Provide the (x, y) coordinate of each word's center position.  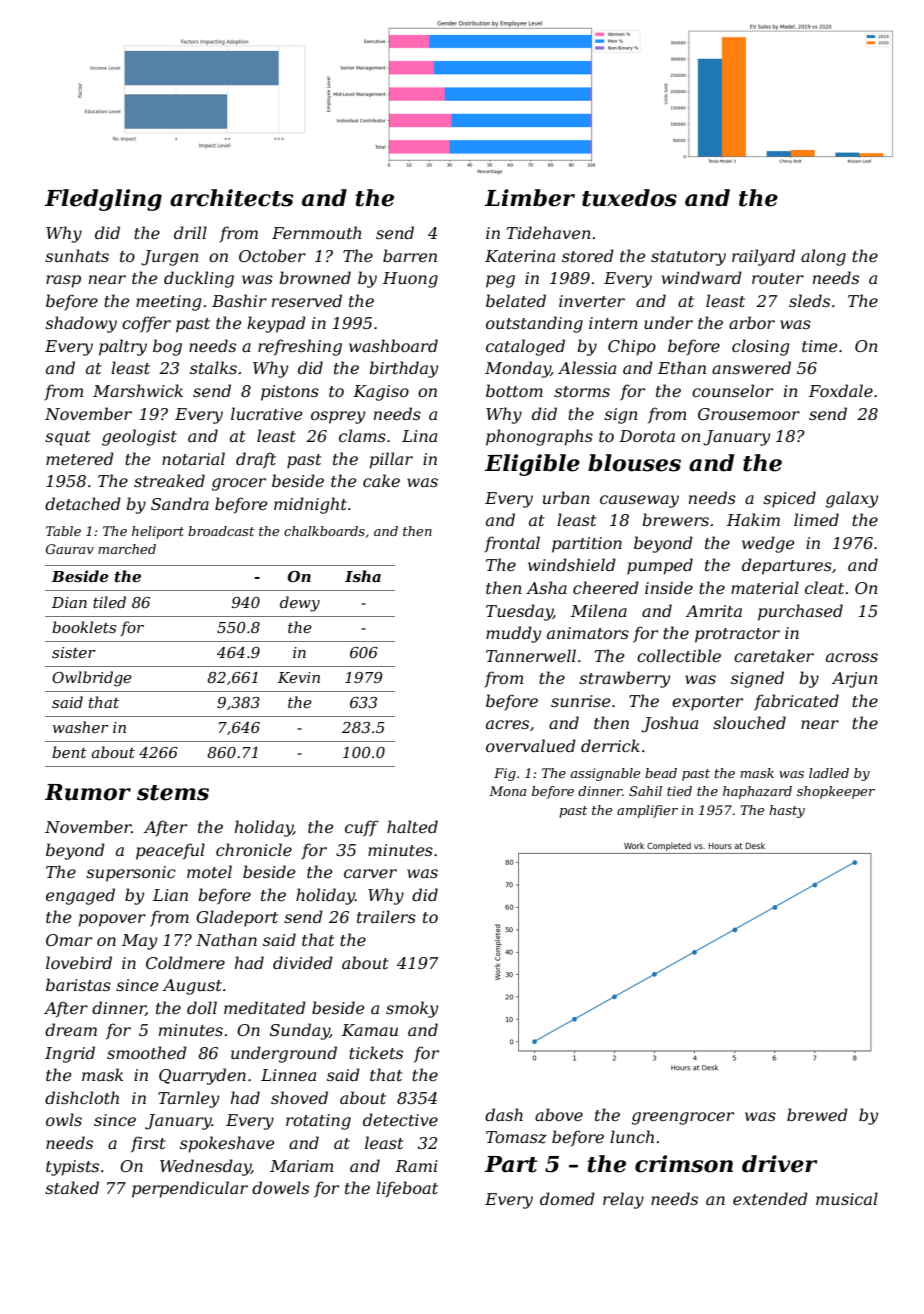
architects (232, 198)
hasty (787, 811)
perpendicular (190, 1189)
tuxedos (629, 198)
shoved (299, 1097)
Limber (530, 198)
